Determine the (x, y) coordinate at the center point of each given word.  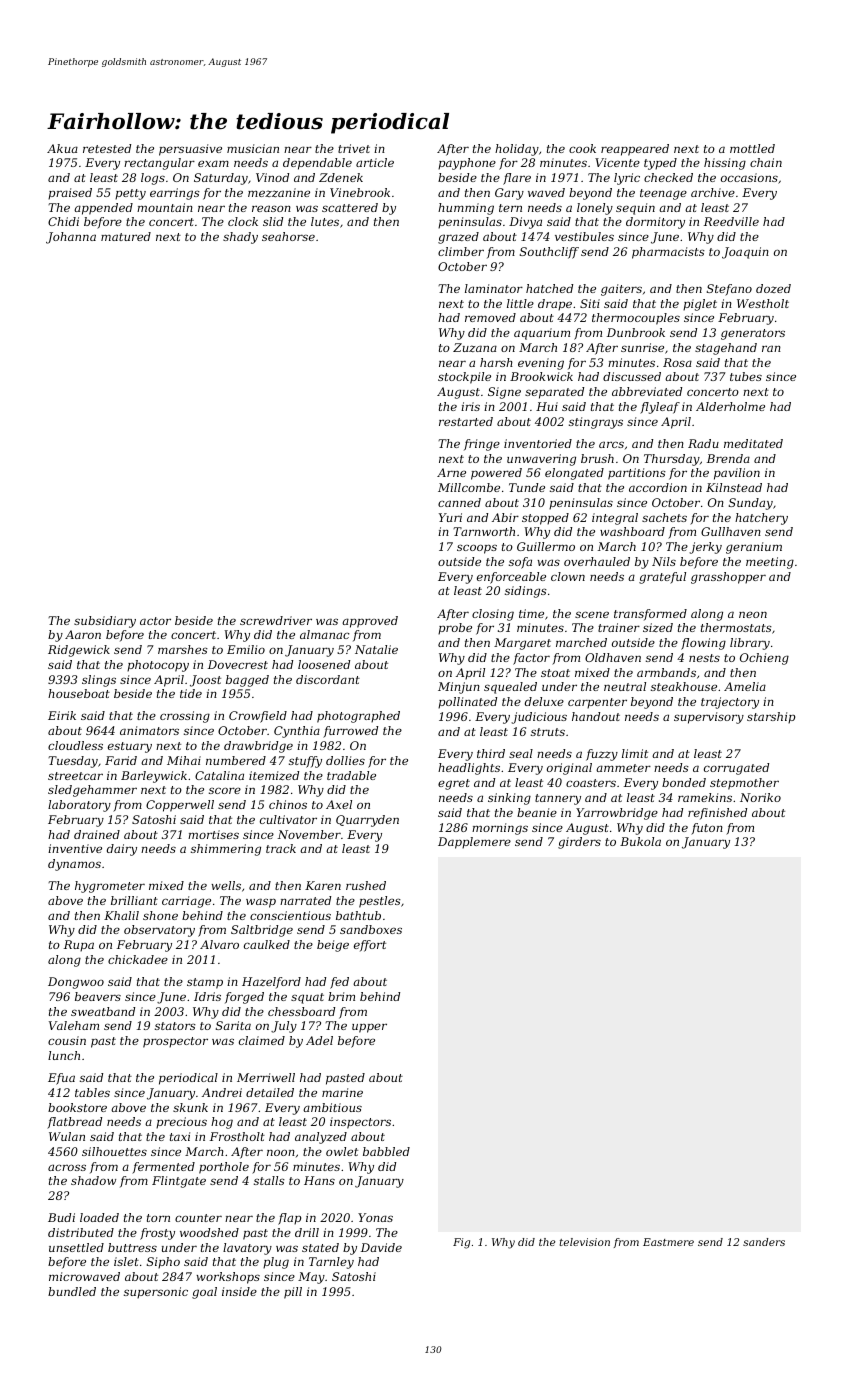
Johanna (71, 238)
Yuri (450, 517)
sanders (764, 1242)
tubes (746, 376)
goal (204, 1293)
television (584, 1242)
